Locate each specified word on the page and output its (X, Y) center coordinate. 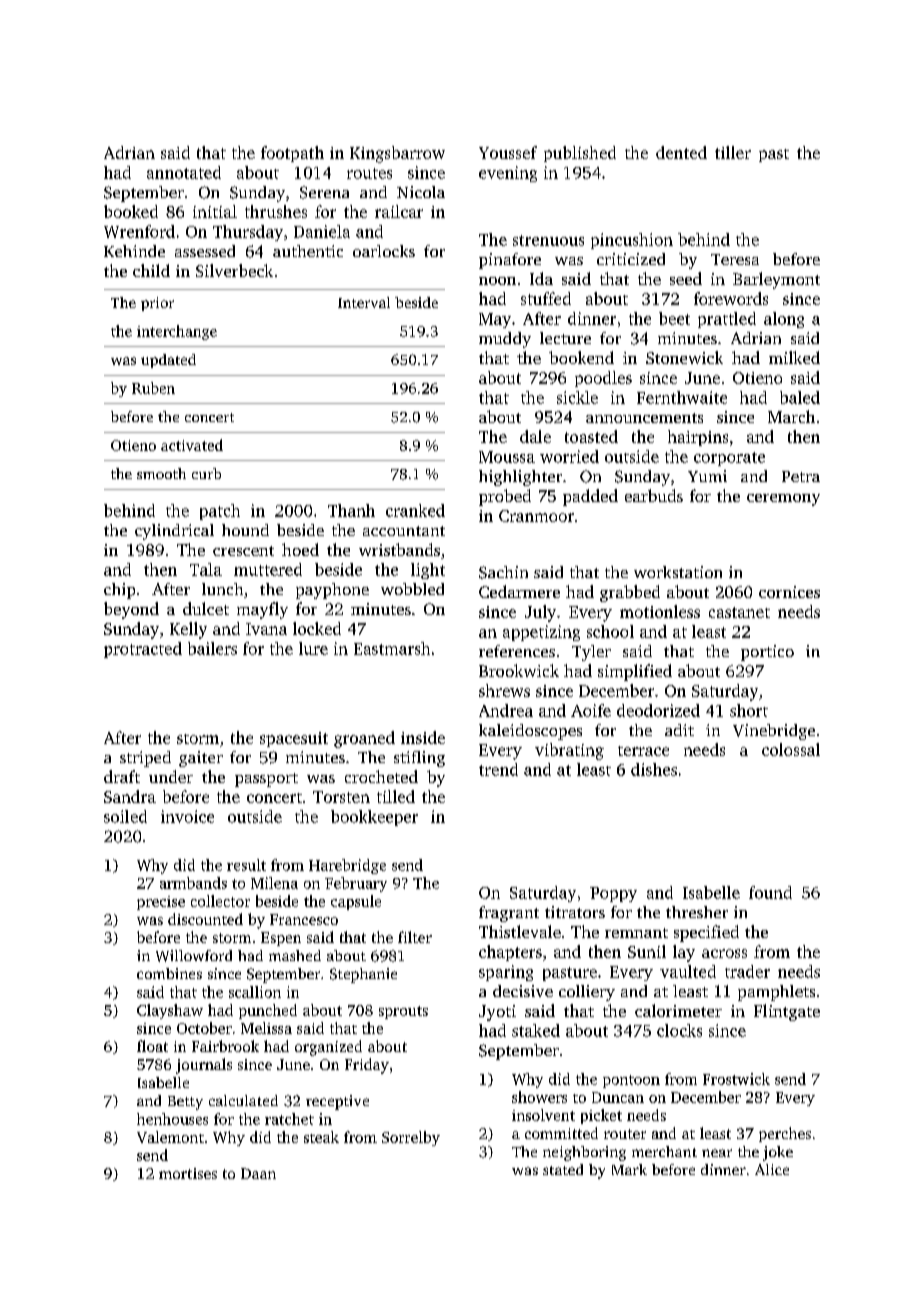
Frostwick (736, 1079)
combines (169, 973)
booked (131, 211)
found (770, 892)
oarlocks (384, 251)
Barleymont (776, 280)
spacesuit (294, 739)
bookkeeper (374, 818)
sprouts (403, 1012)
